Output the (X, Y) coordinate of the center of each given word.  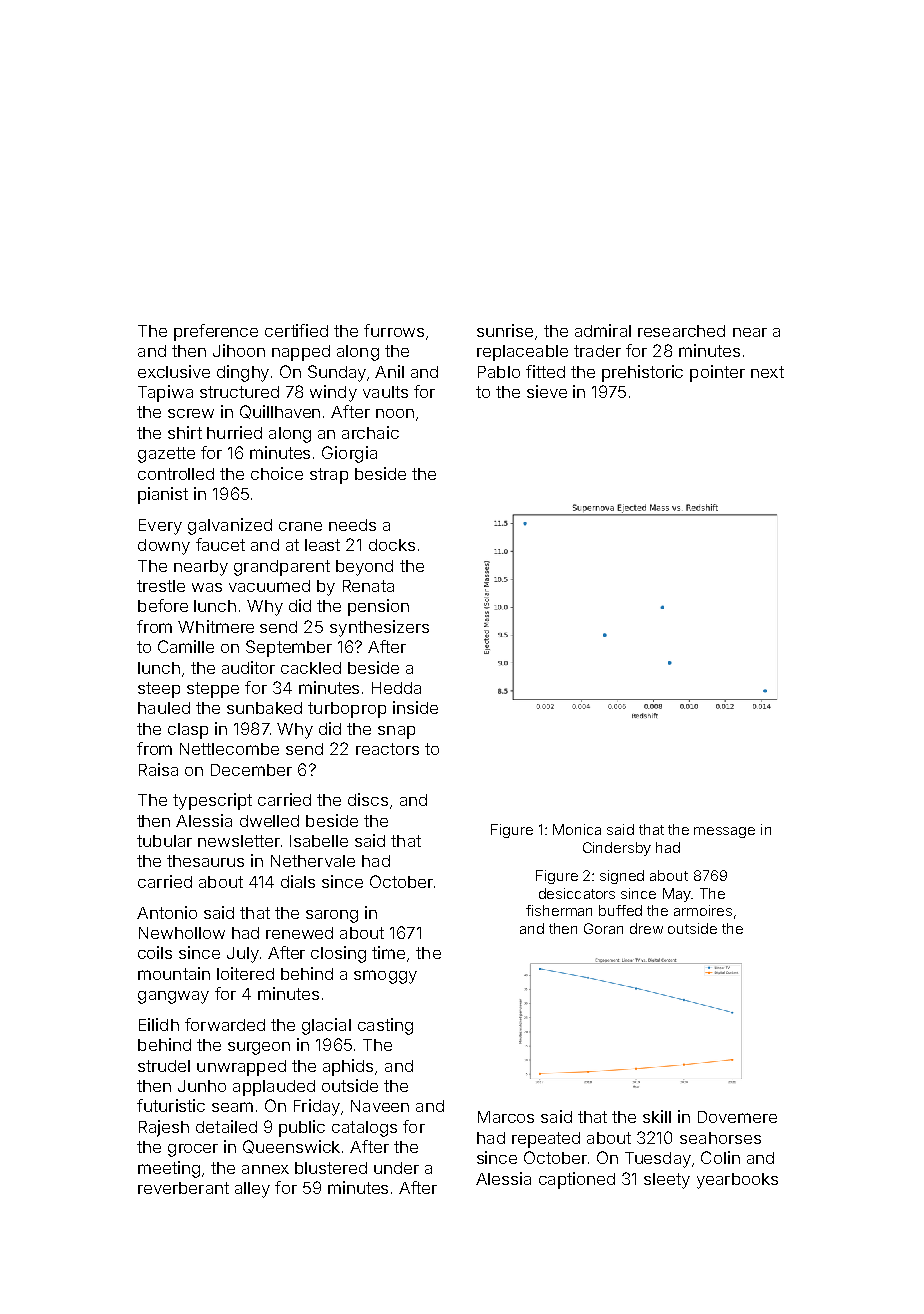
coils (155, 952)
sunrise (505, 330)
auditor (248, 667)
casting (385, 1026)
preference (216, 332)
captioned (577, 1180)
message (724, 832)
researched (681, 331)
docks (392, 545)
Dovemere (737, 1117)
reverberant (183, 1188)
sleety (667, 1181)
